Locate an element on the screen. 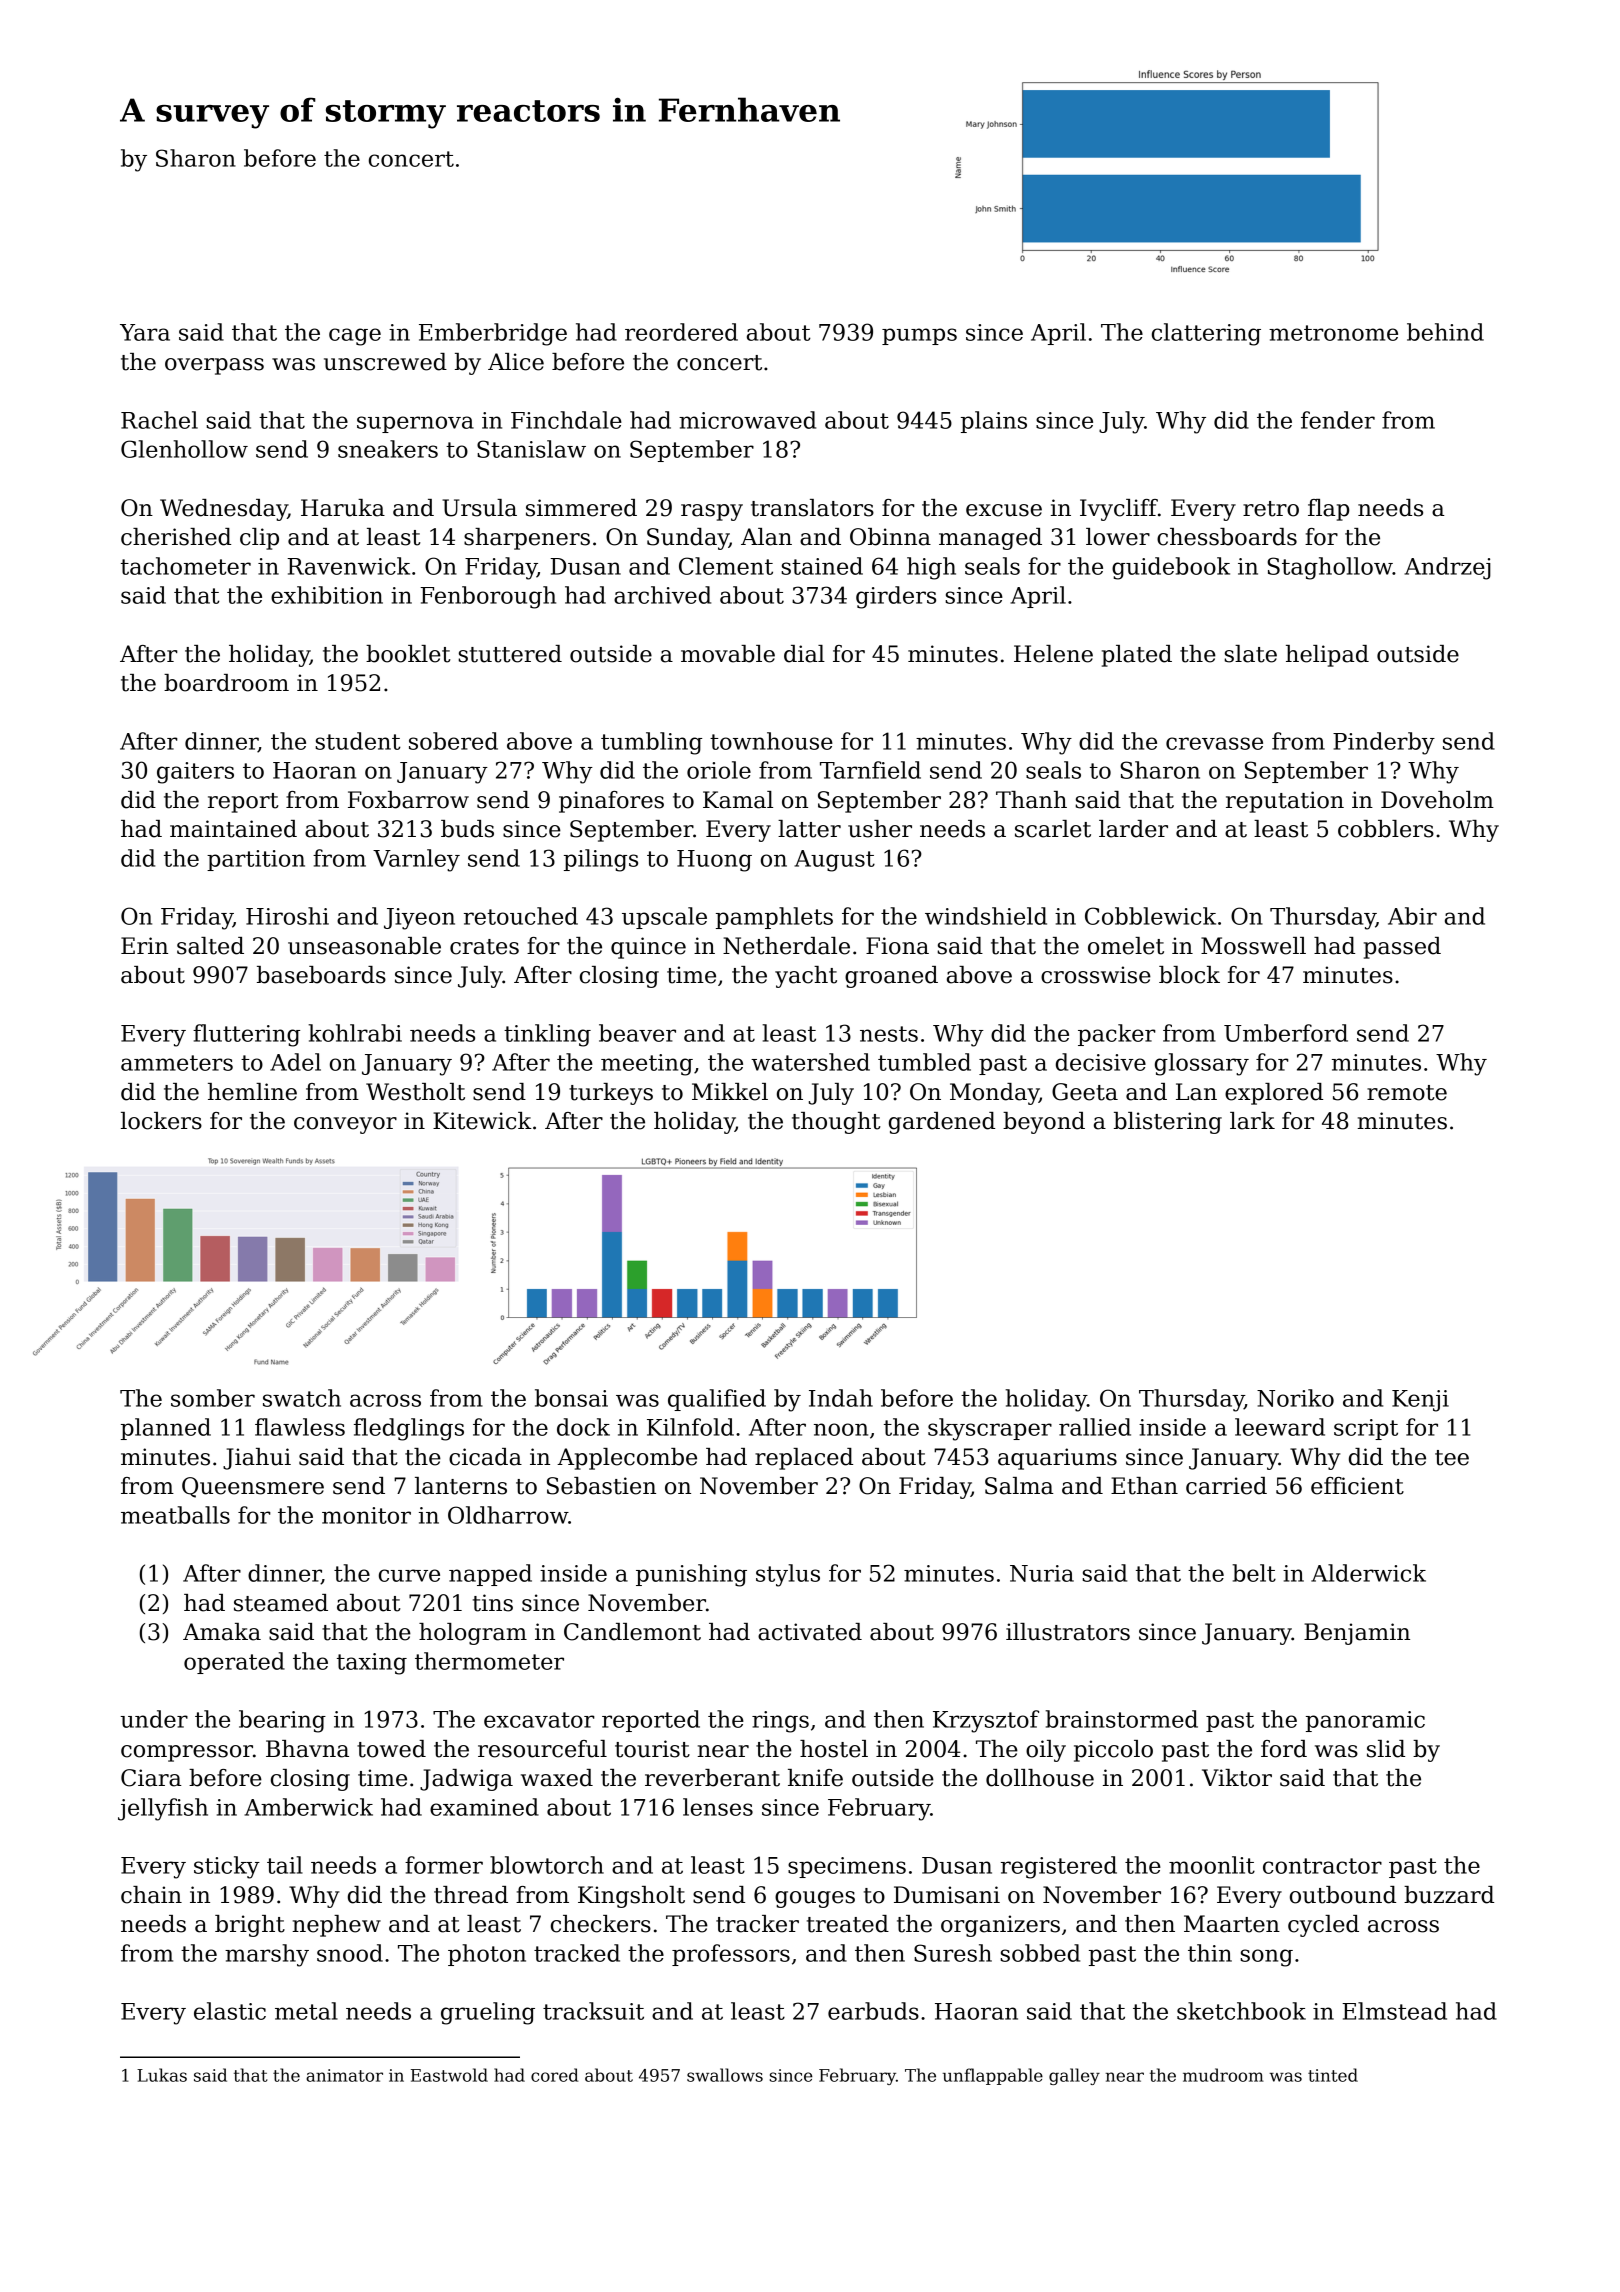  Kilnfold is located at coordinates (690, 1427).
